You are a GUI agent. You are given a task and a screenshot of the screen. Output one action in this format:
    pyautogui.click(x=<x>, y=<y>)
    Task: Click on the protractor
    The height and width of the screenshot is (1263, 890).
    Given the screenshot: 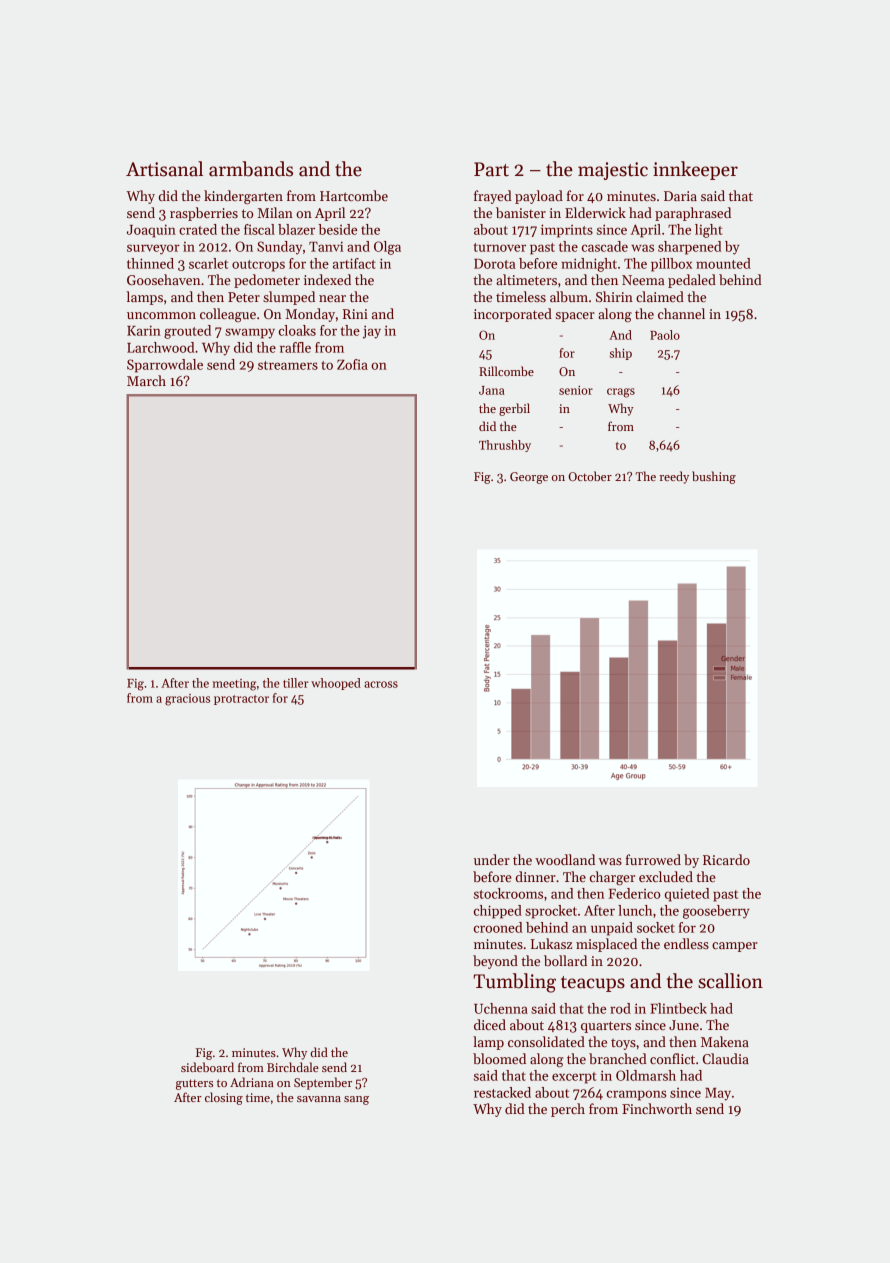 What is the action you would take?
    pyautogui.click(x=241, y=700)
